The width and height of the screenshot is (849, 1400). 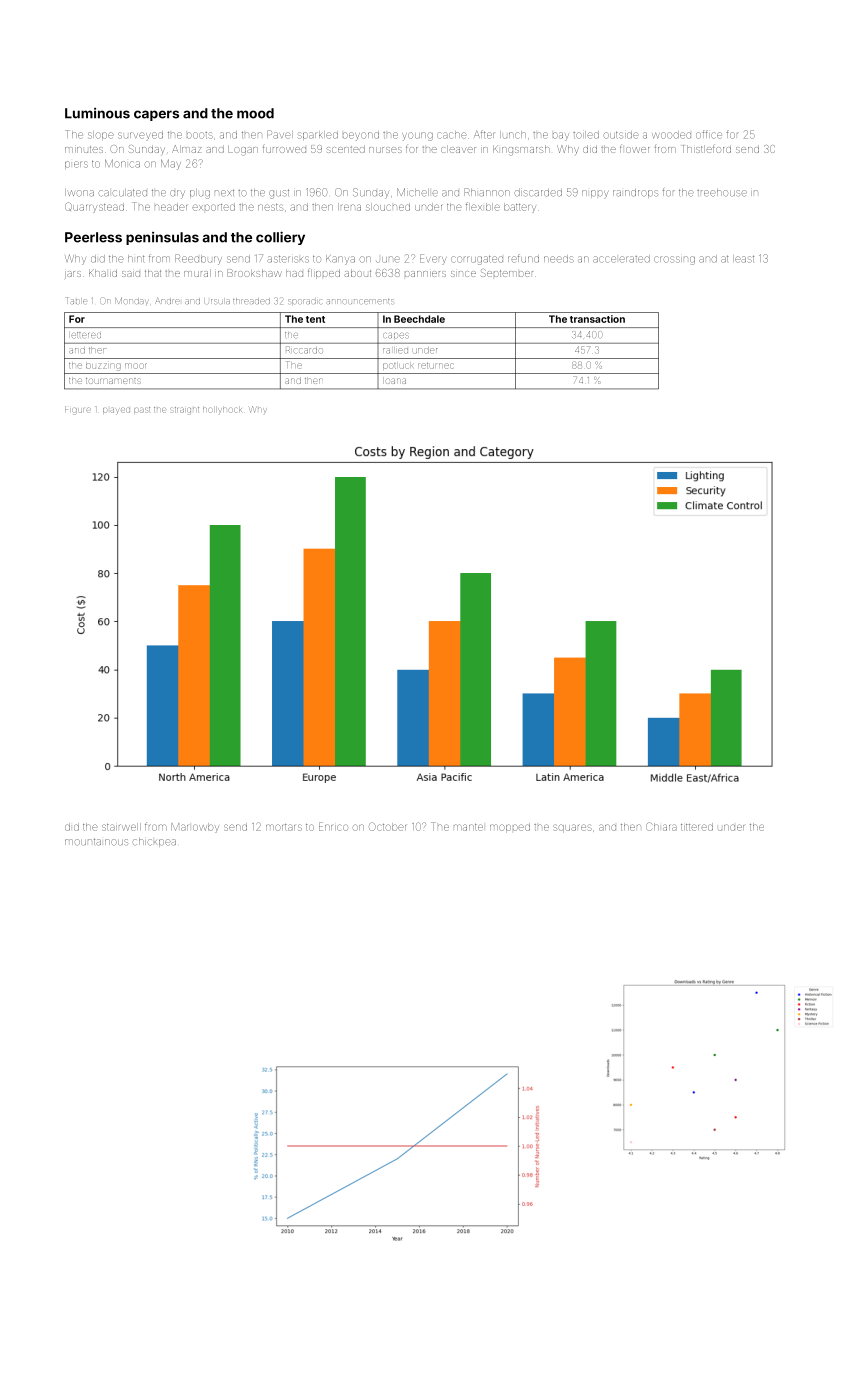 What do you see at coordinates (284, 827) in the screenshot?
I see `mortars` at bounding box center [284, 827].
